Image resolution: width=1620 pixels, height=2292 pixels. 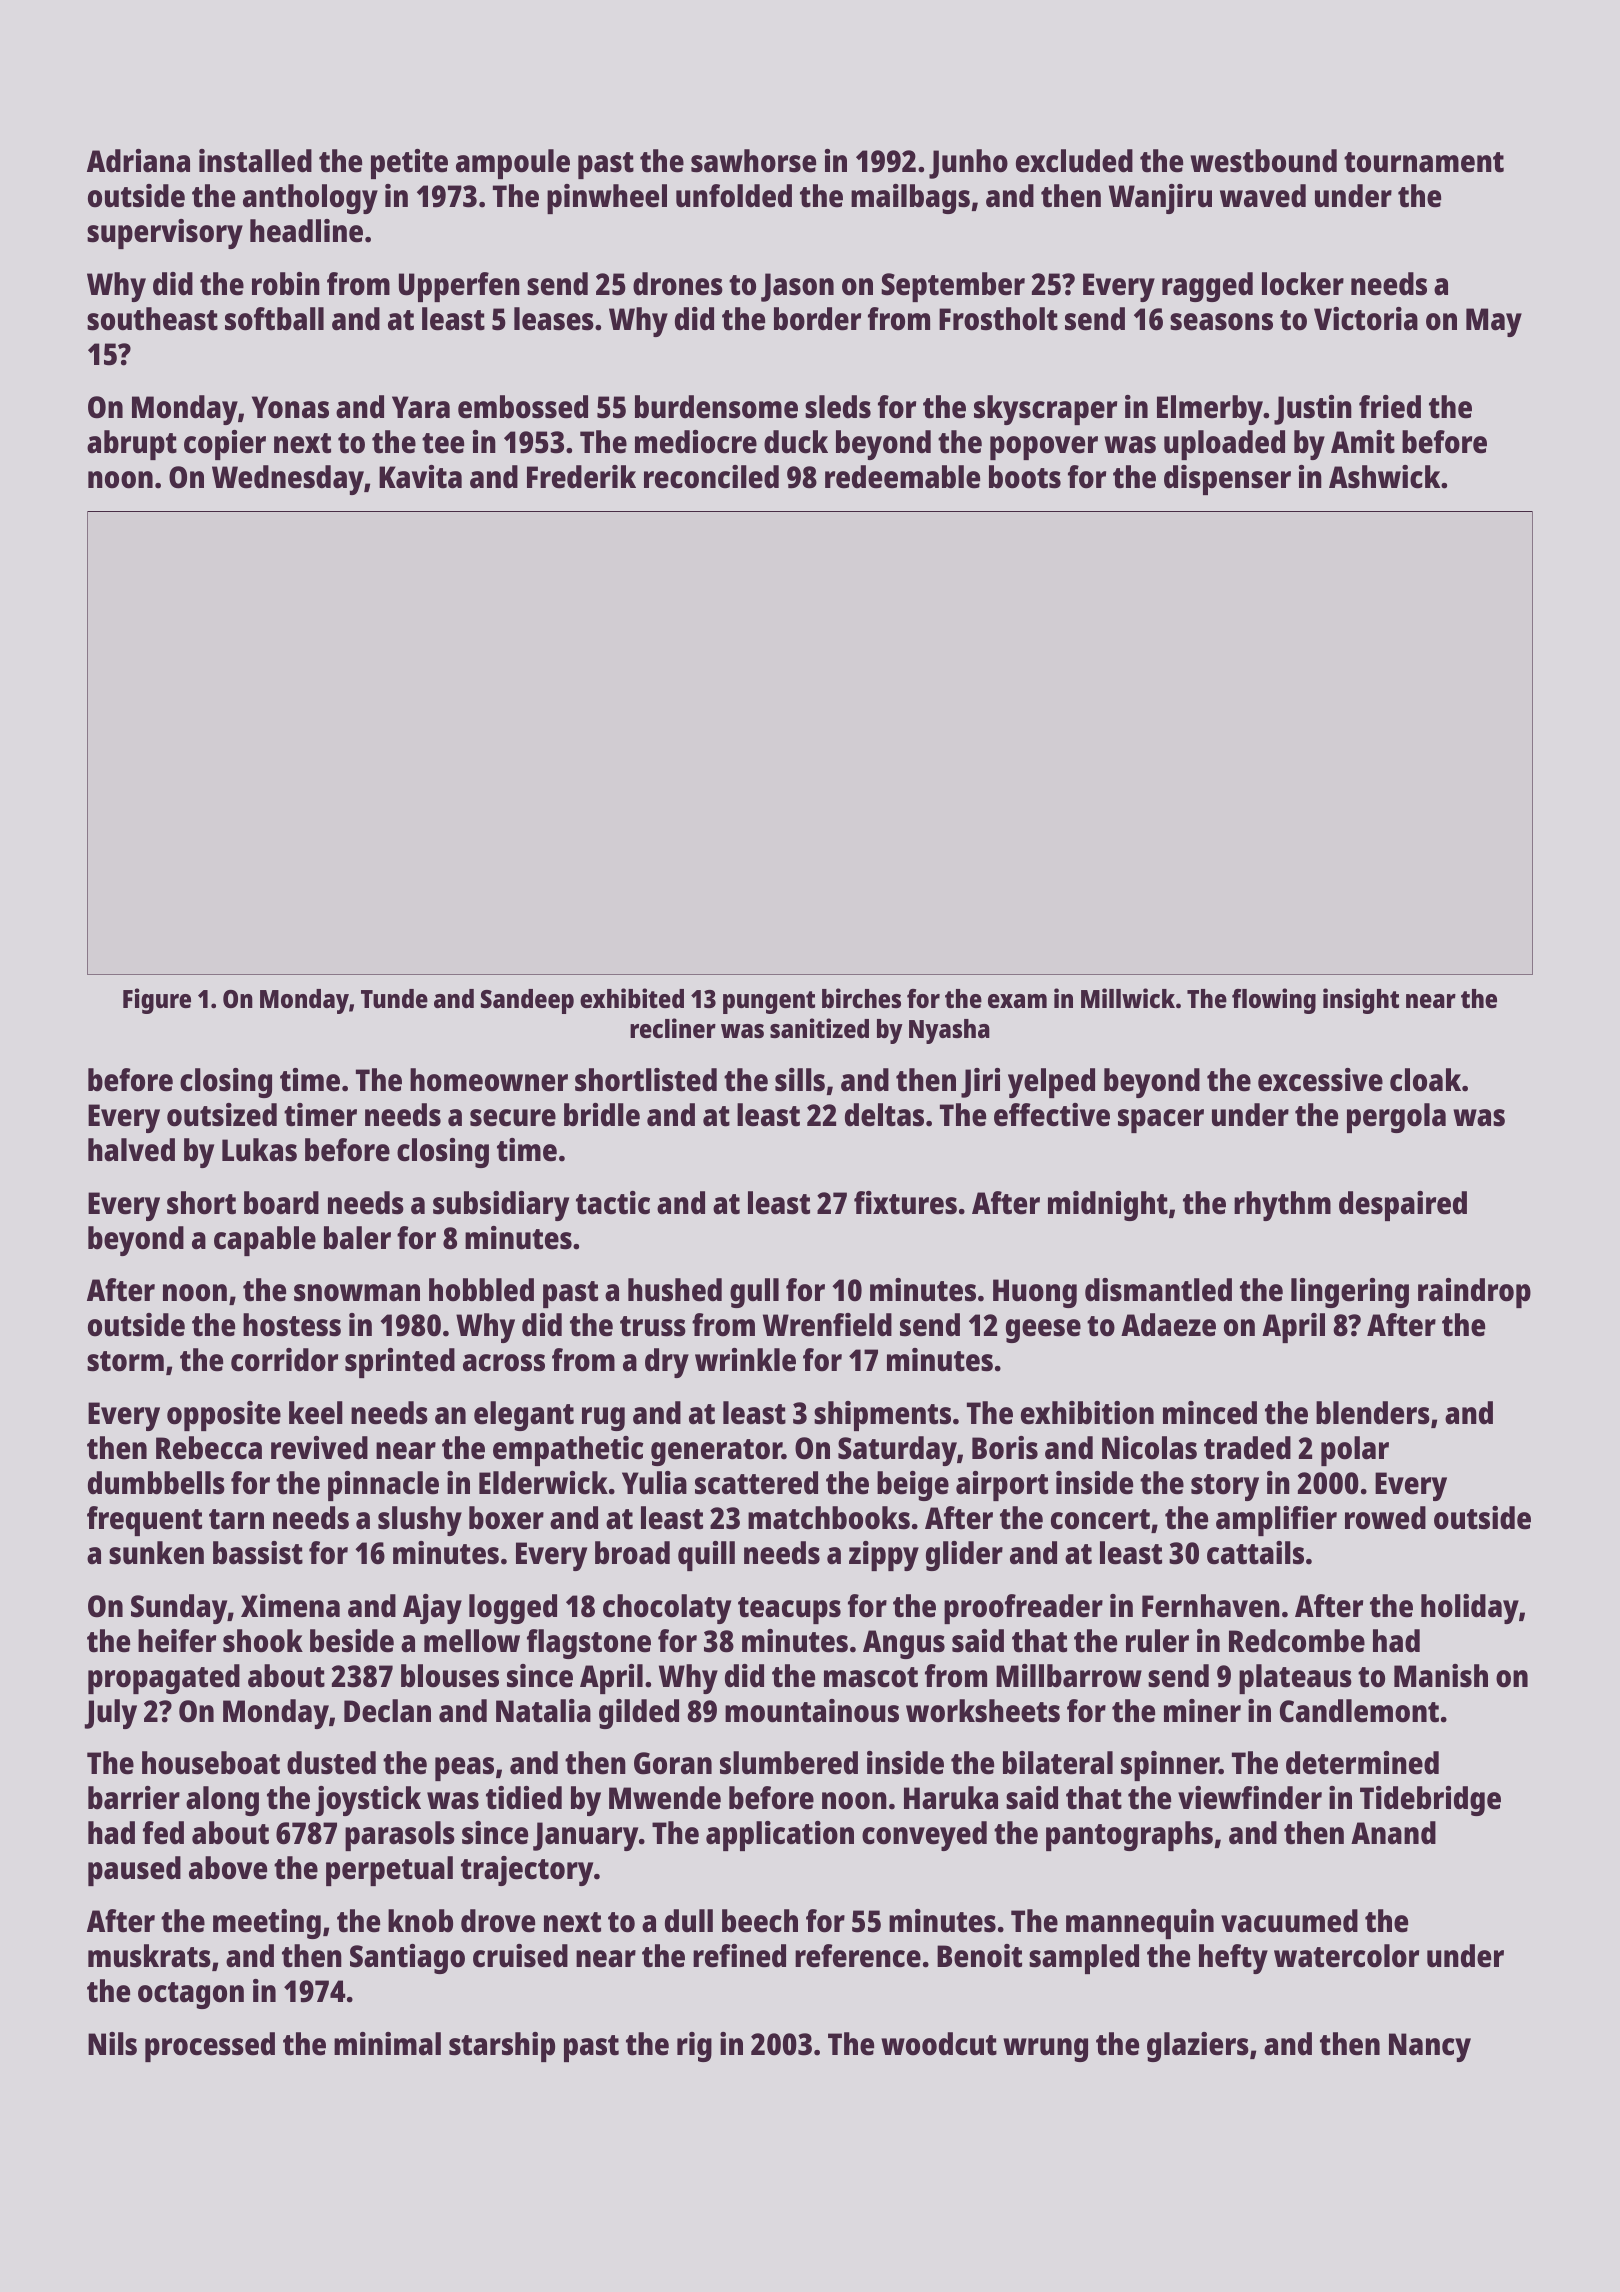 What do you see at coordinates (255, 161) in the screenshot?
I see `installed` at bounding box center [255, 161].
